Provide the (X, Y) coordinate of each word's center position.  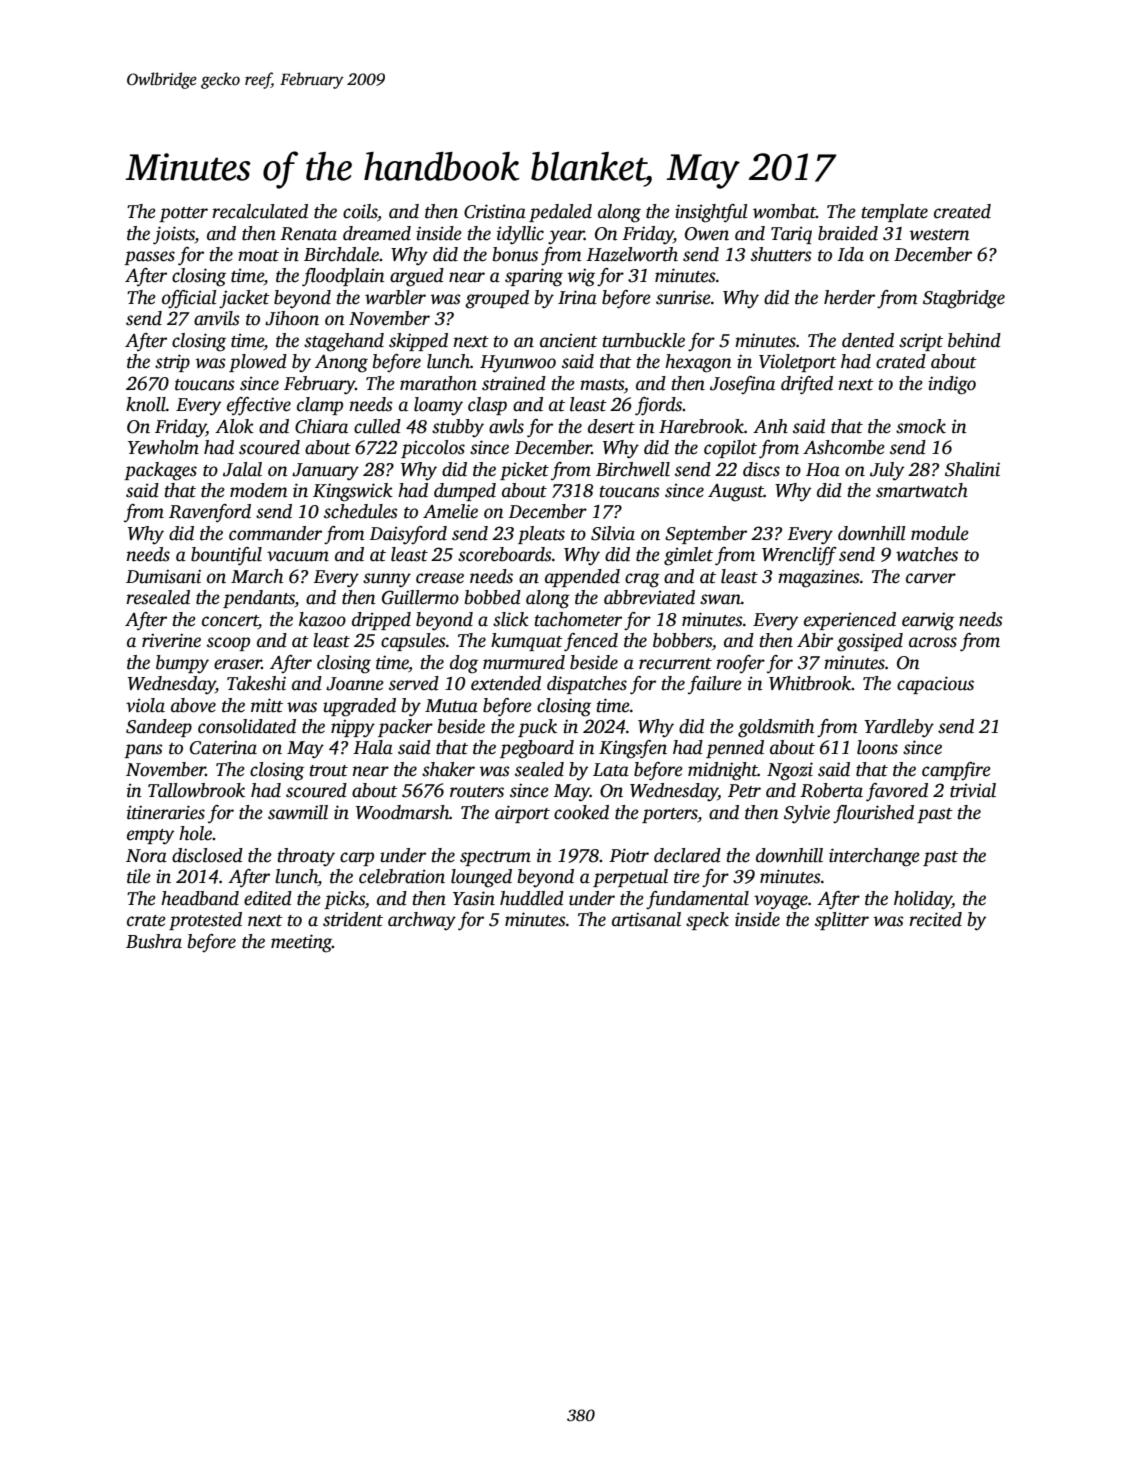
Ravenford (210, 513)
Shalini (972, 469)
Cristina (495, 211)
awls (506, 426)
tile (139, 876)
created (962, 211)
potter (183, 214)
